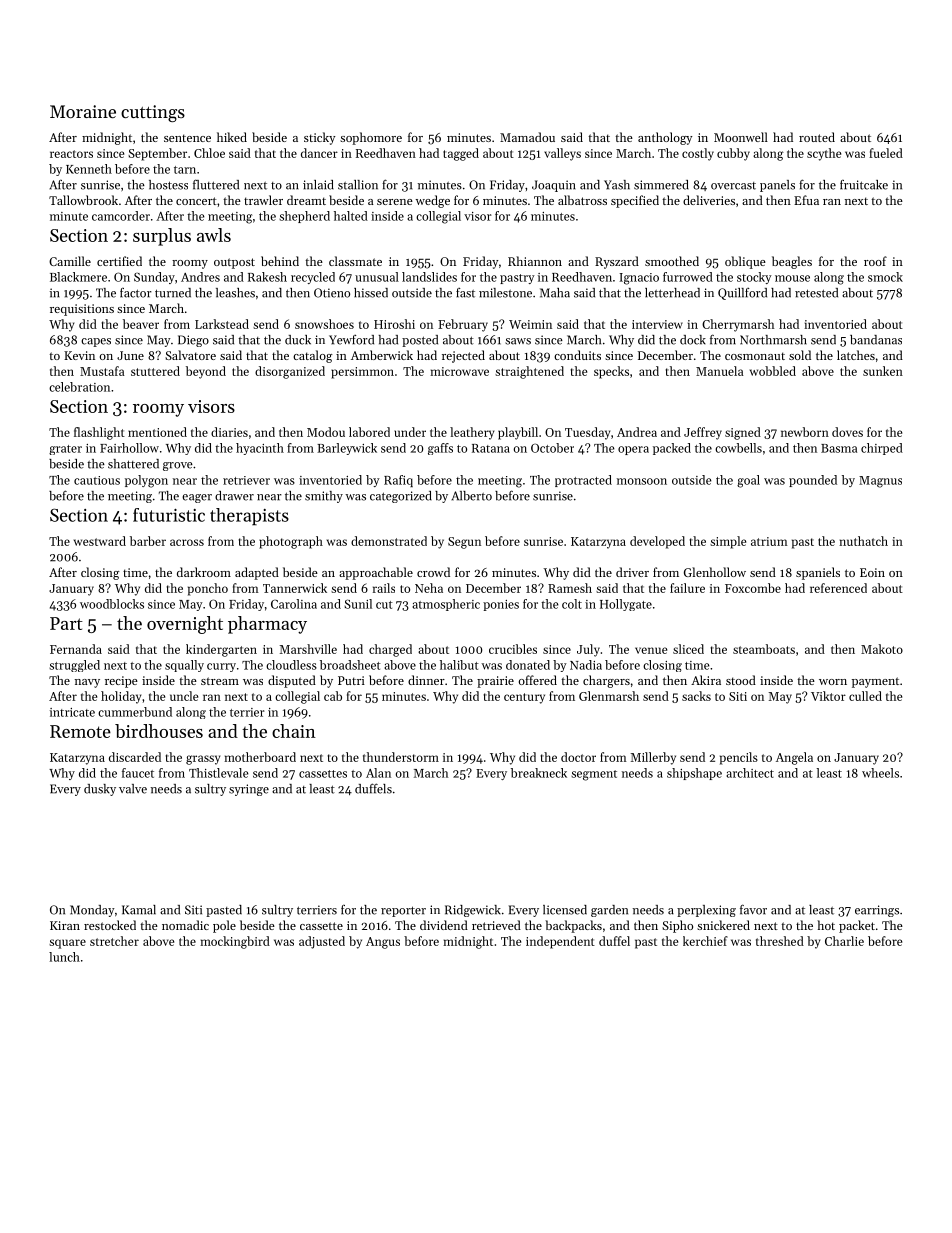 This page has height=1233, width=952. I want to click on atrium, so click(769, 541).
